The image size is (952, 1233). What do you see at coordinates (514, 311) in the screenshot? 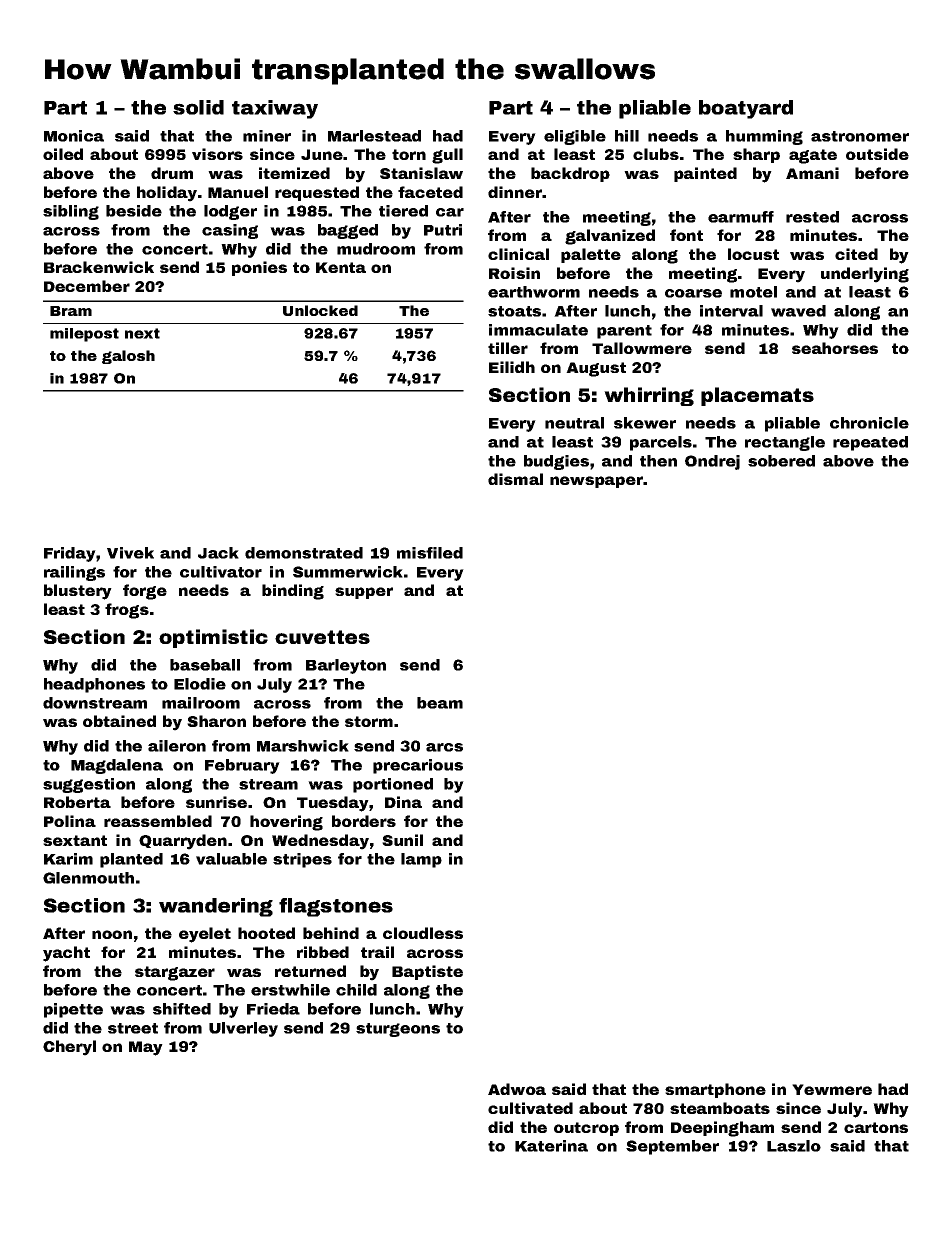
I see `stoats` at bounding box center [514, 311].
